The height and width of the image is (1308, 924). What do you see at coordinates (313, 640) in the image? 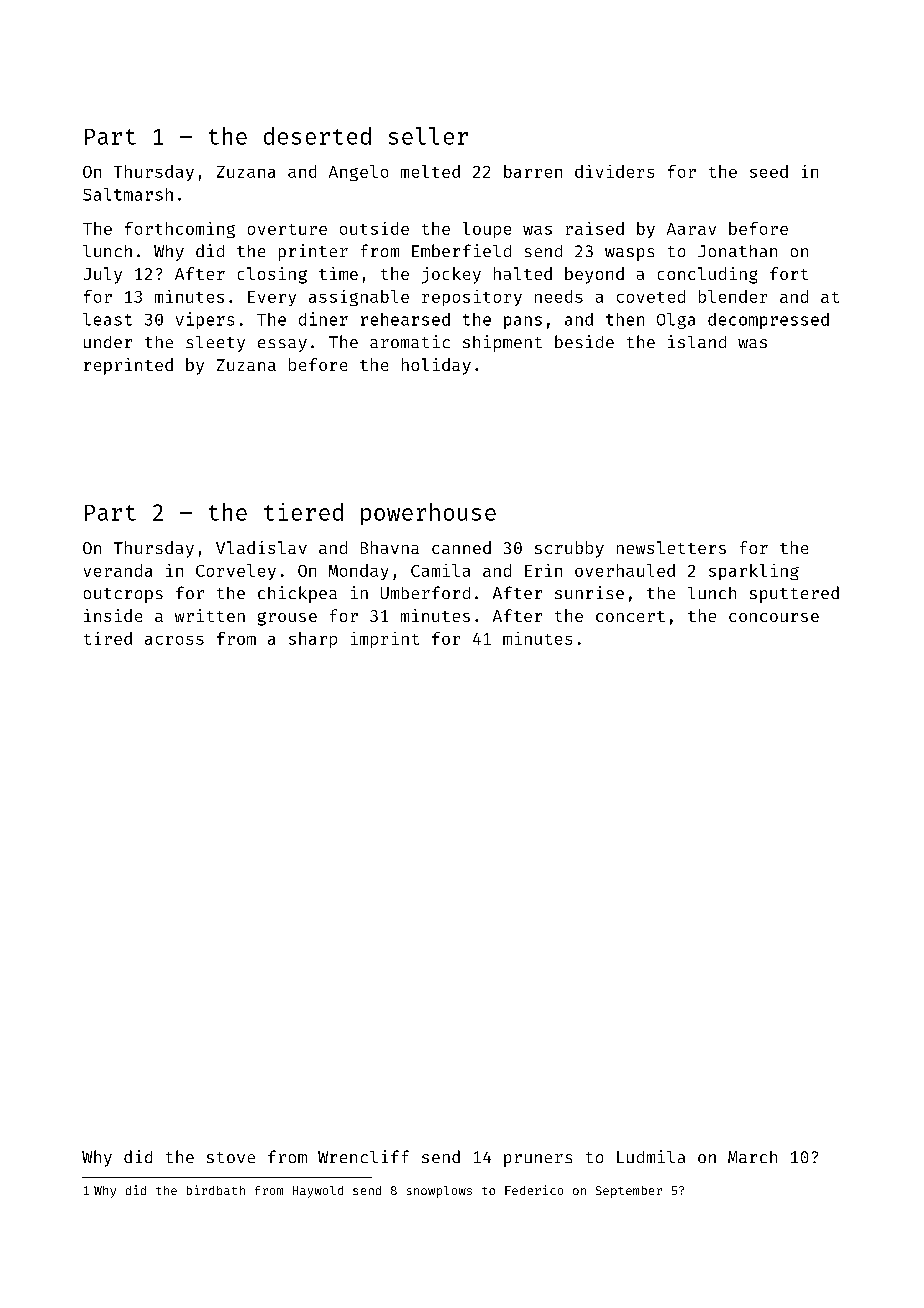
I see `sharp` at bounding box center [313, 640].
